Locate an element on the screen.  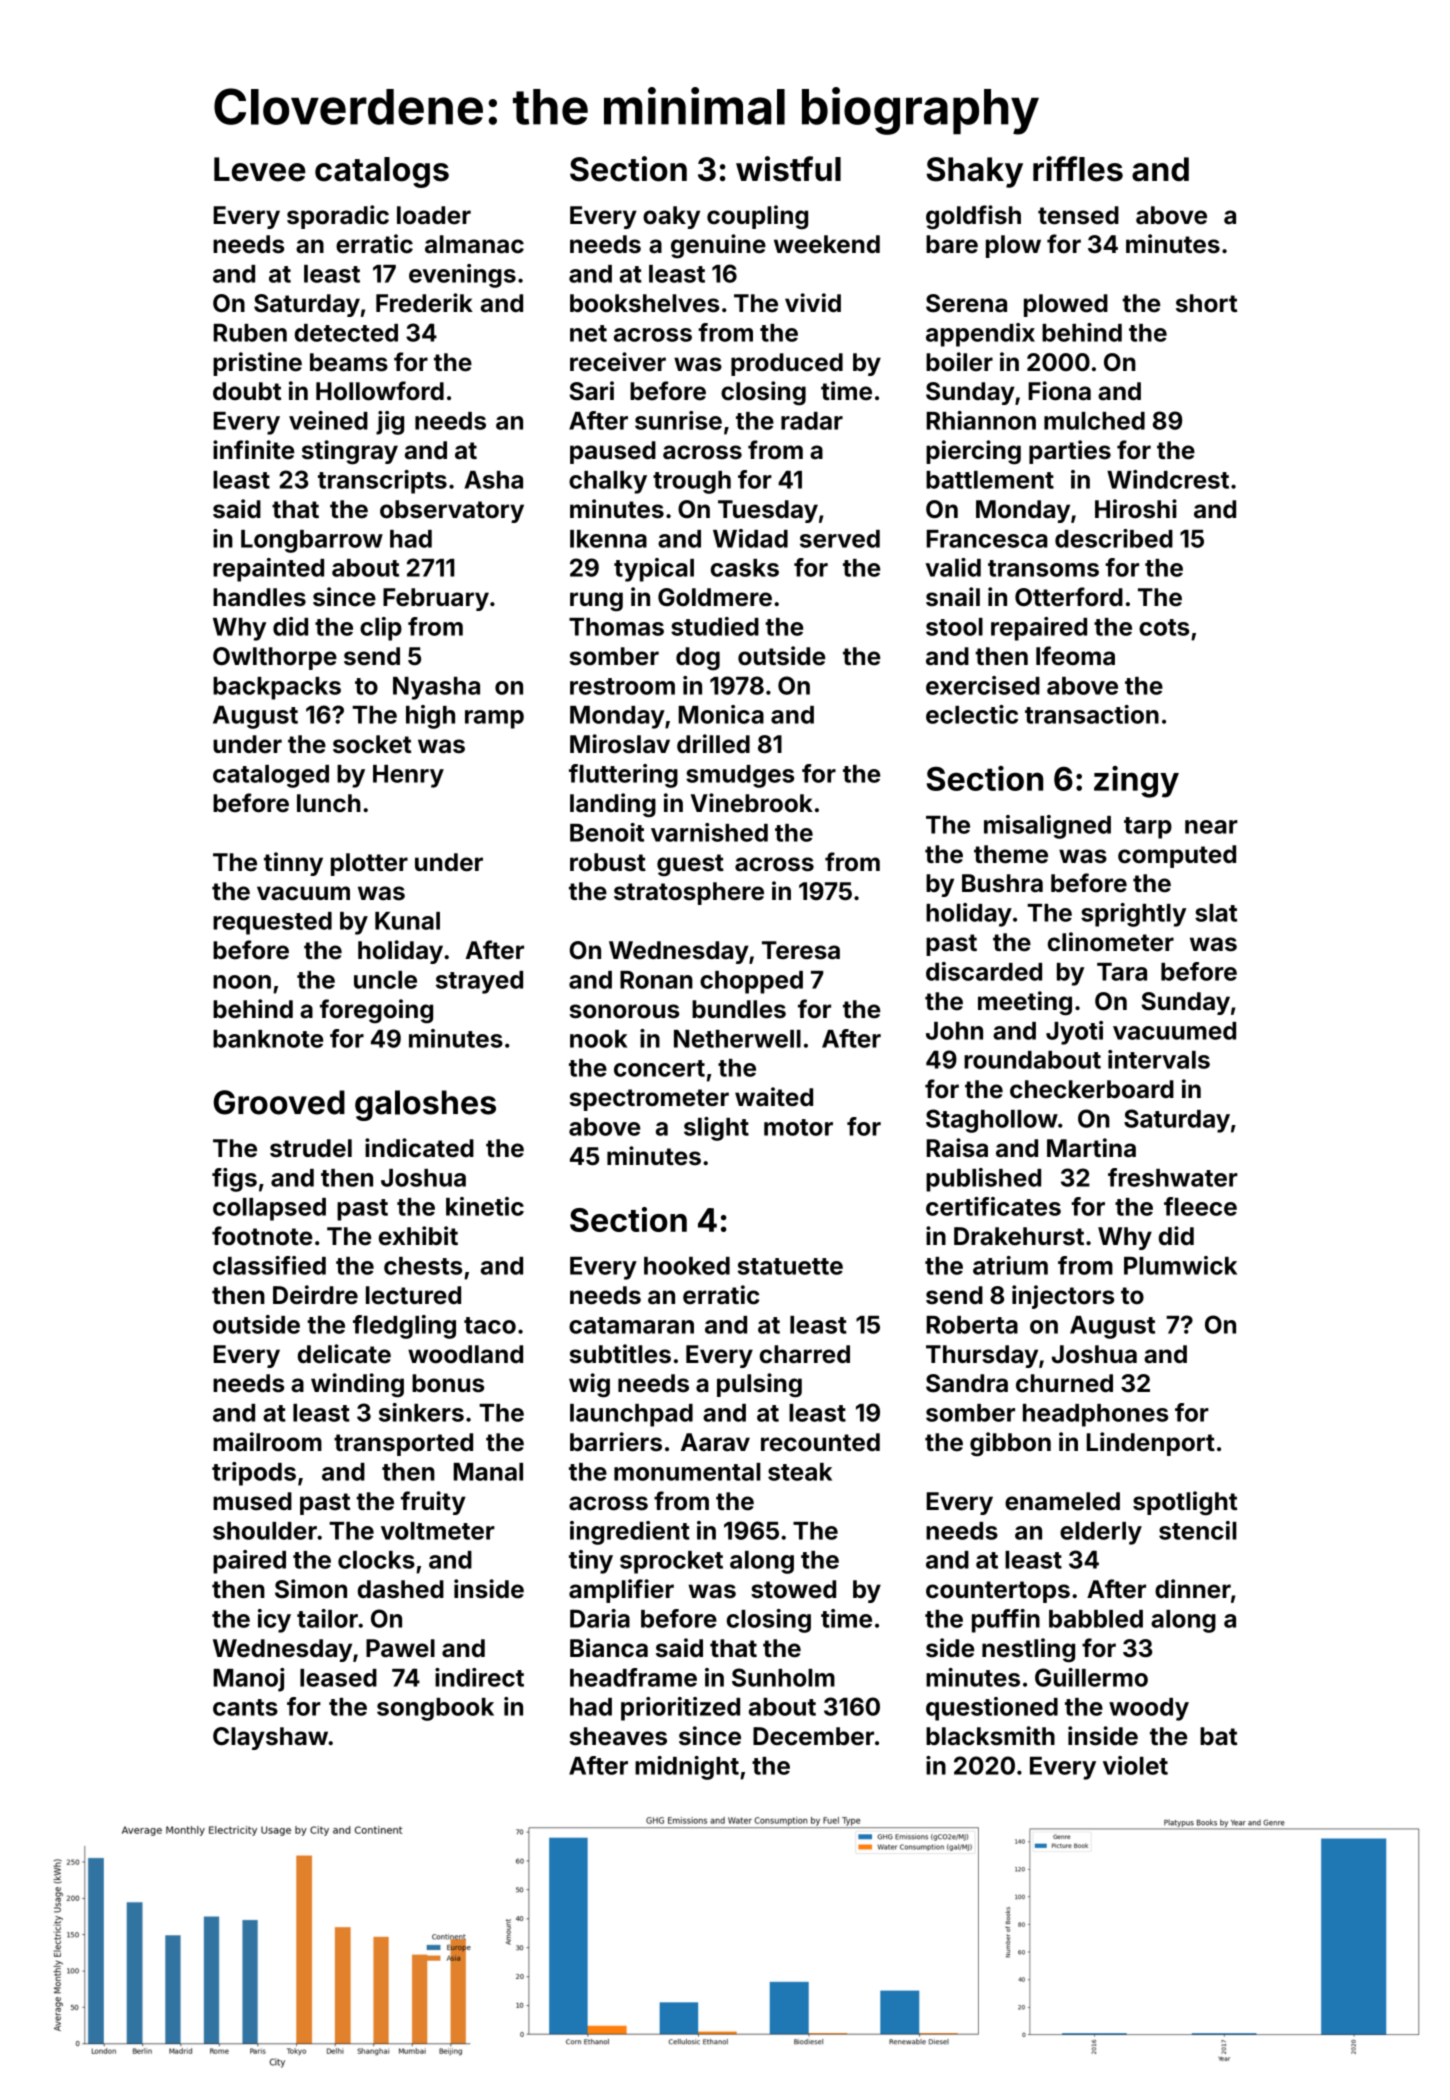
blacksmith is located at coordinates (990, 1736).
